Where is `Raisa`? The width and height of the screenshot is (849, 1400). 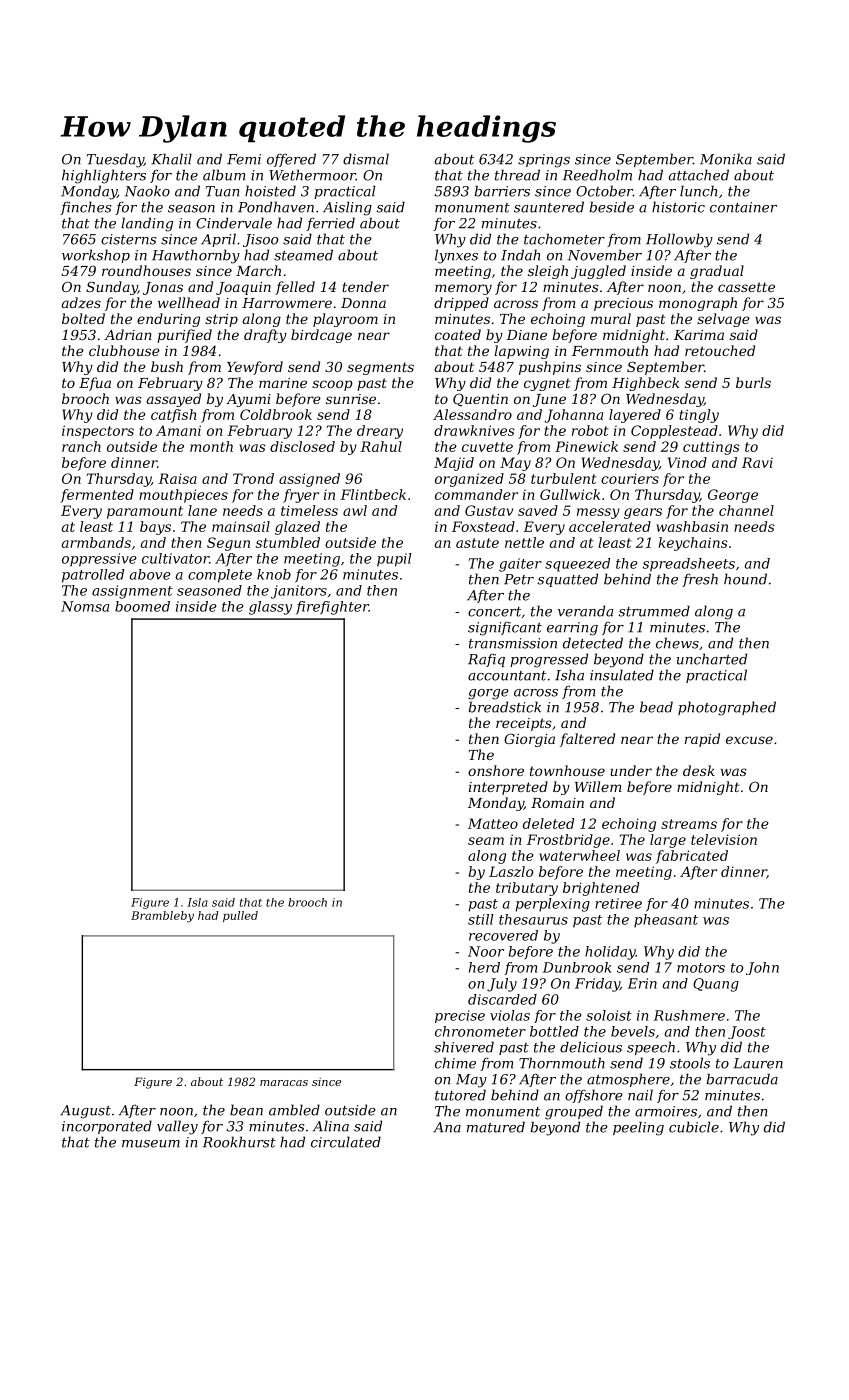
Raisa is located at coordinates (177, 478).
